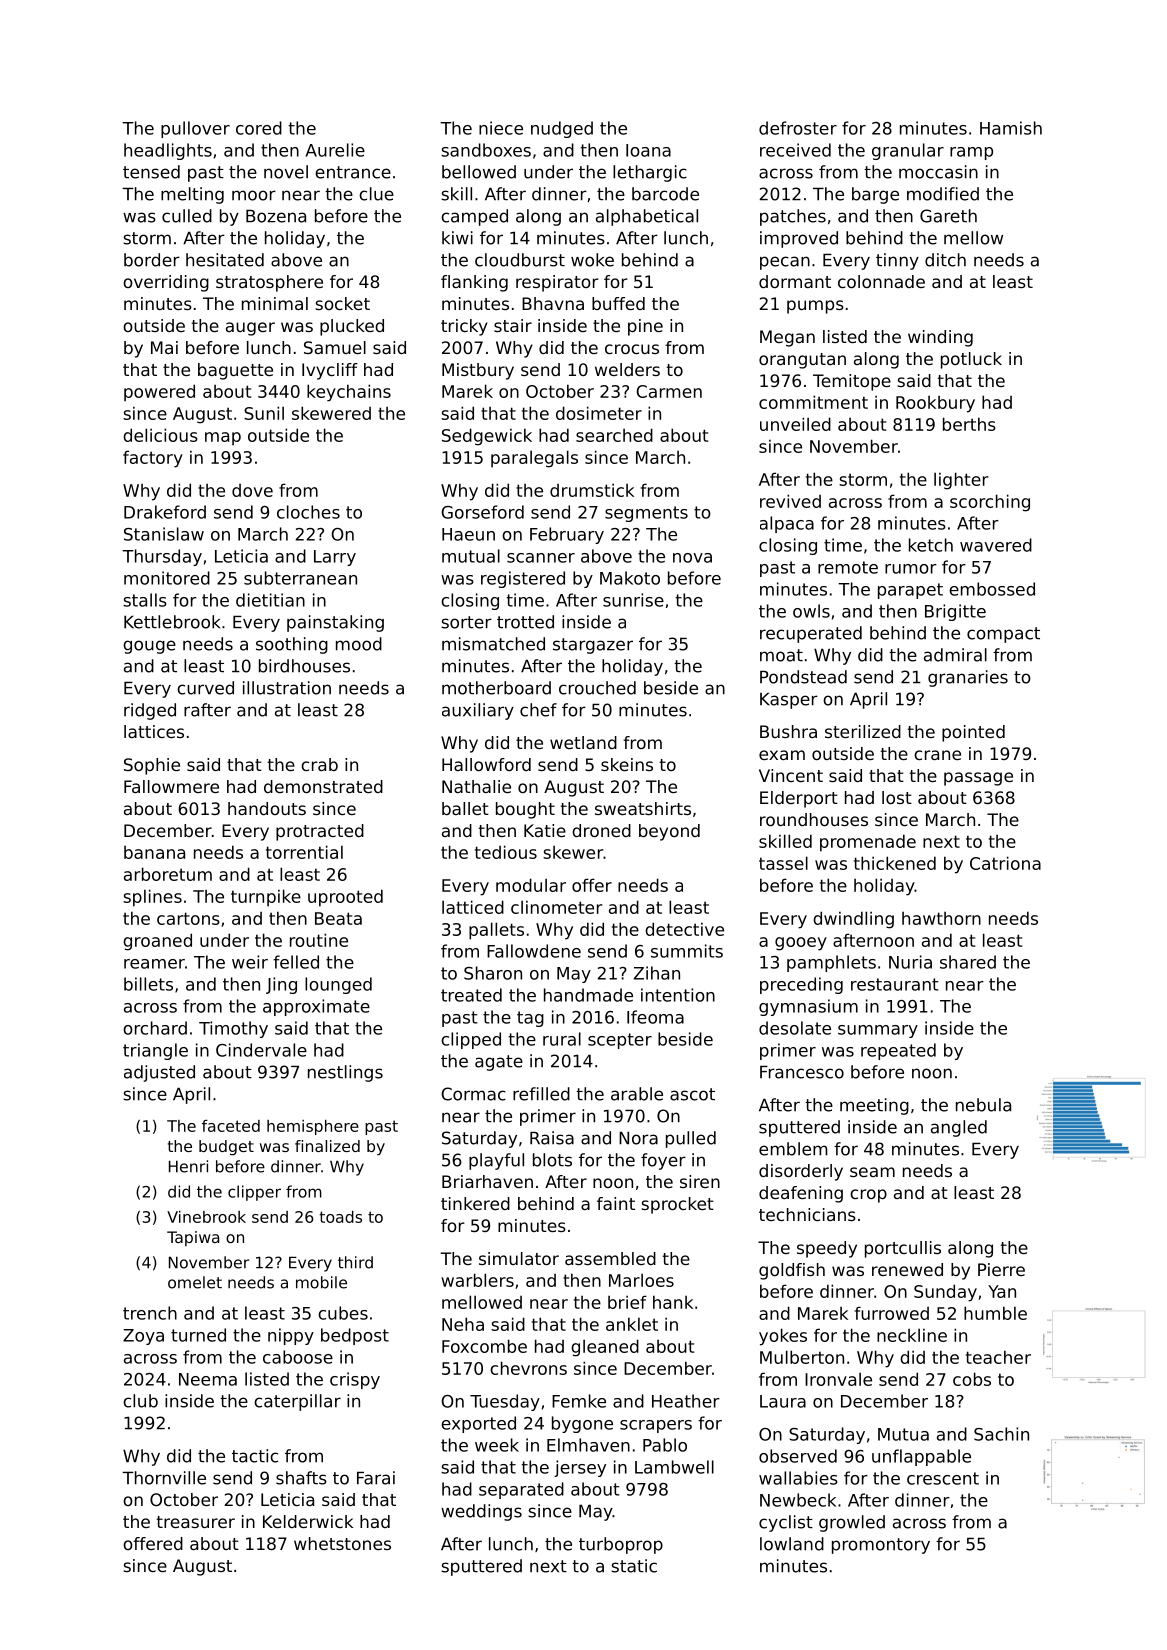 The width and height of the document is (1167, 1650). I want to click on crouched, so click(597, 688).
